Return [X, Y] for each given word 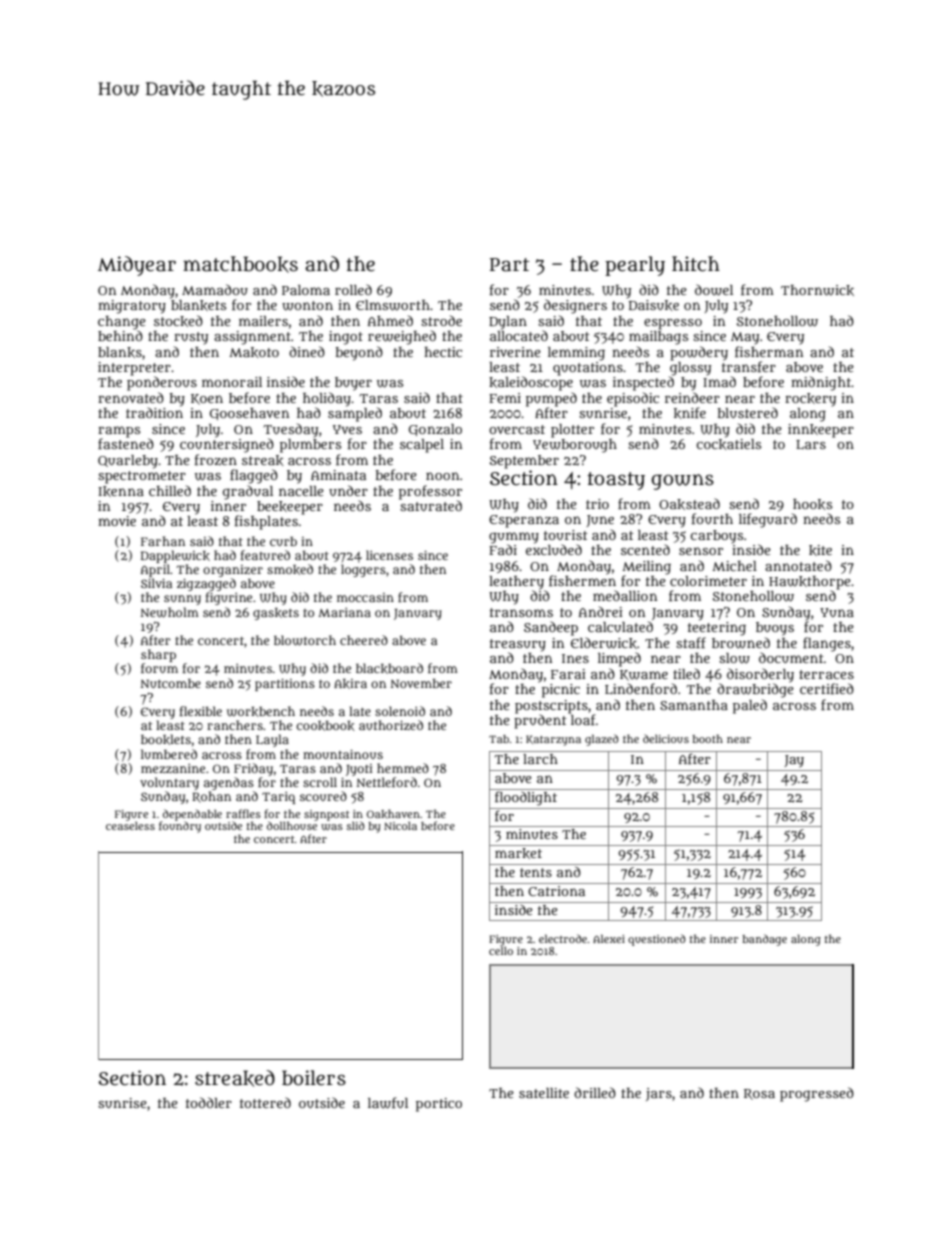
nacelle [301, 491]
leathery [516, 583]
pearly [635, 266]
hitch [696, 264]
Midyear [137, 266]
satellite [544, 1093]
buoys [775, 629]
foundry [180, 827]
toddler [209, 1102]
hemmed [403, 768]
